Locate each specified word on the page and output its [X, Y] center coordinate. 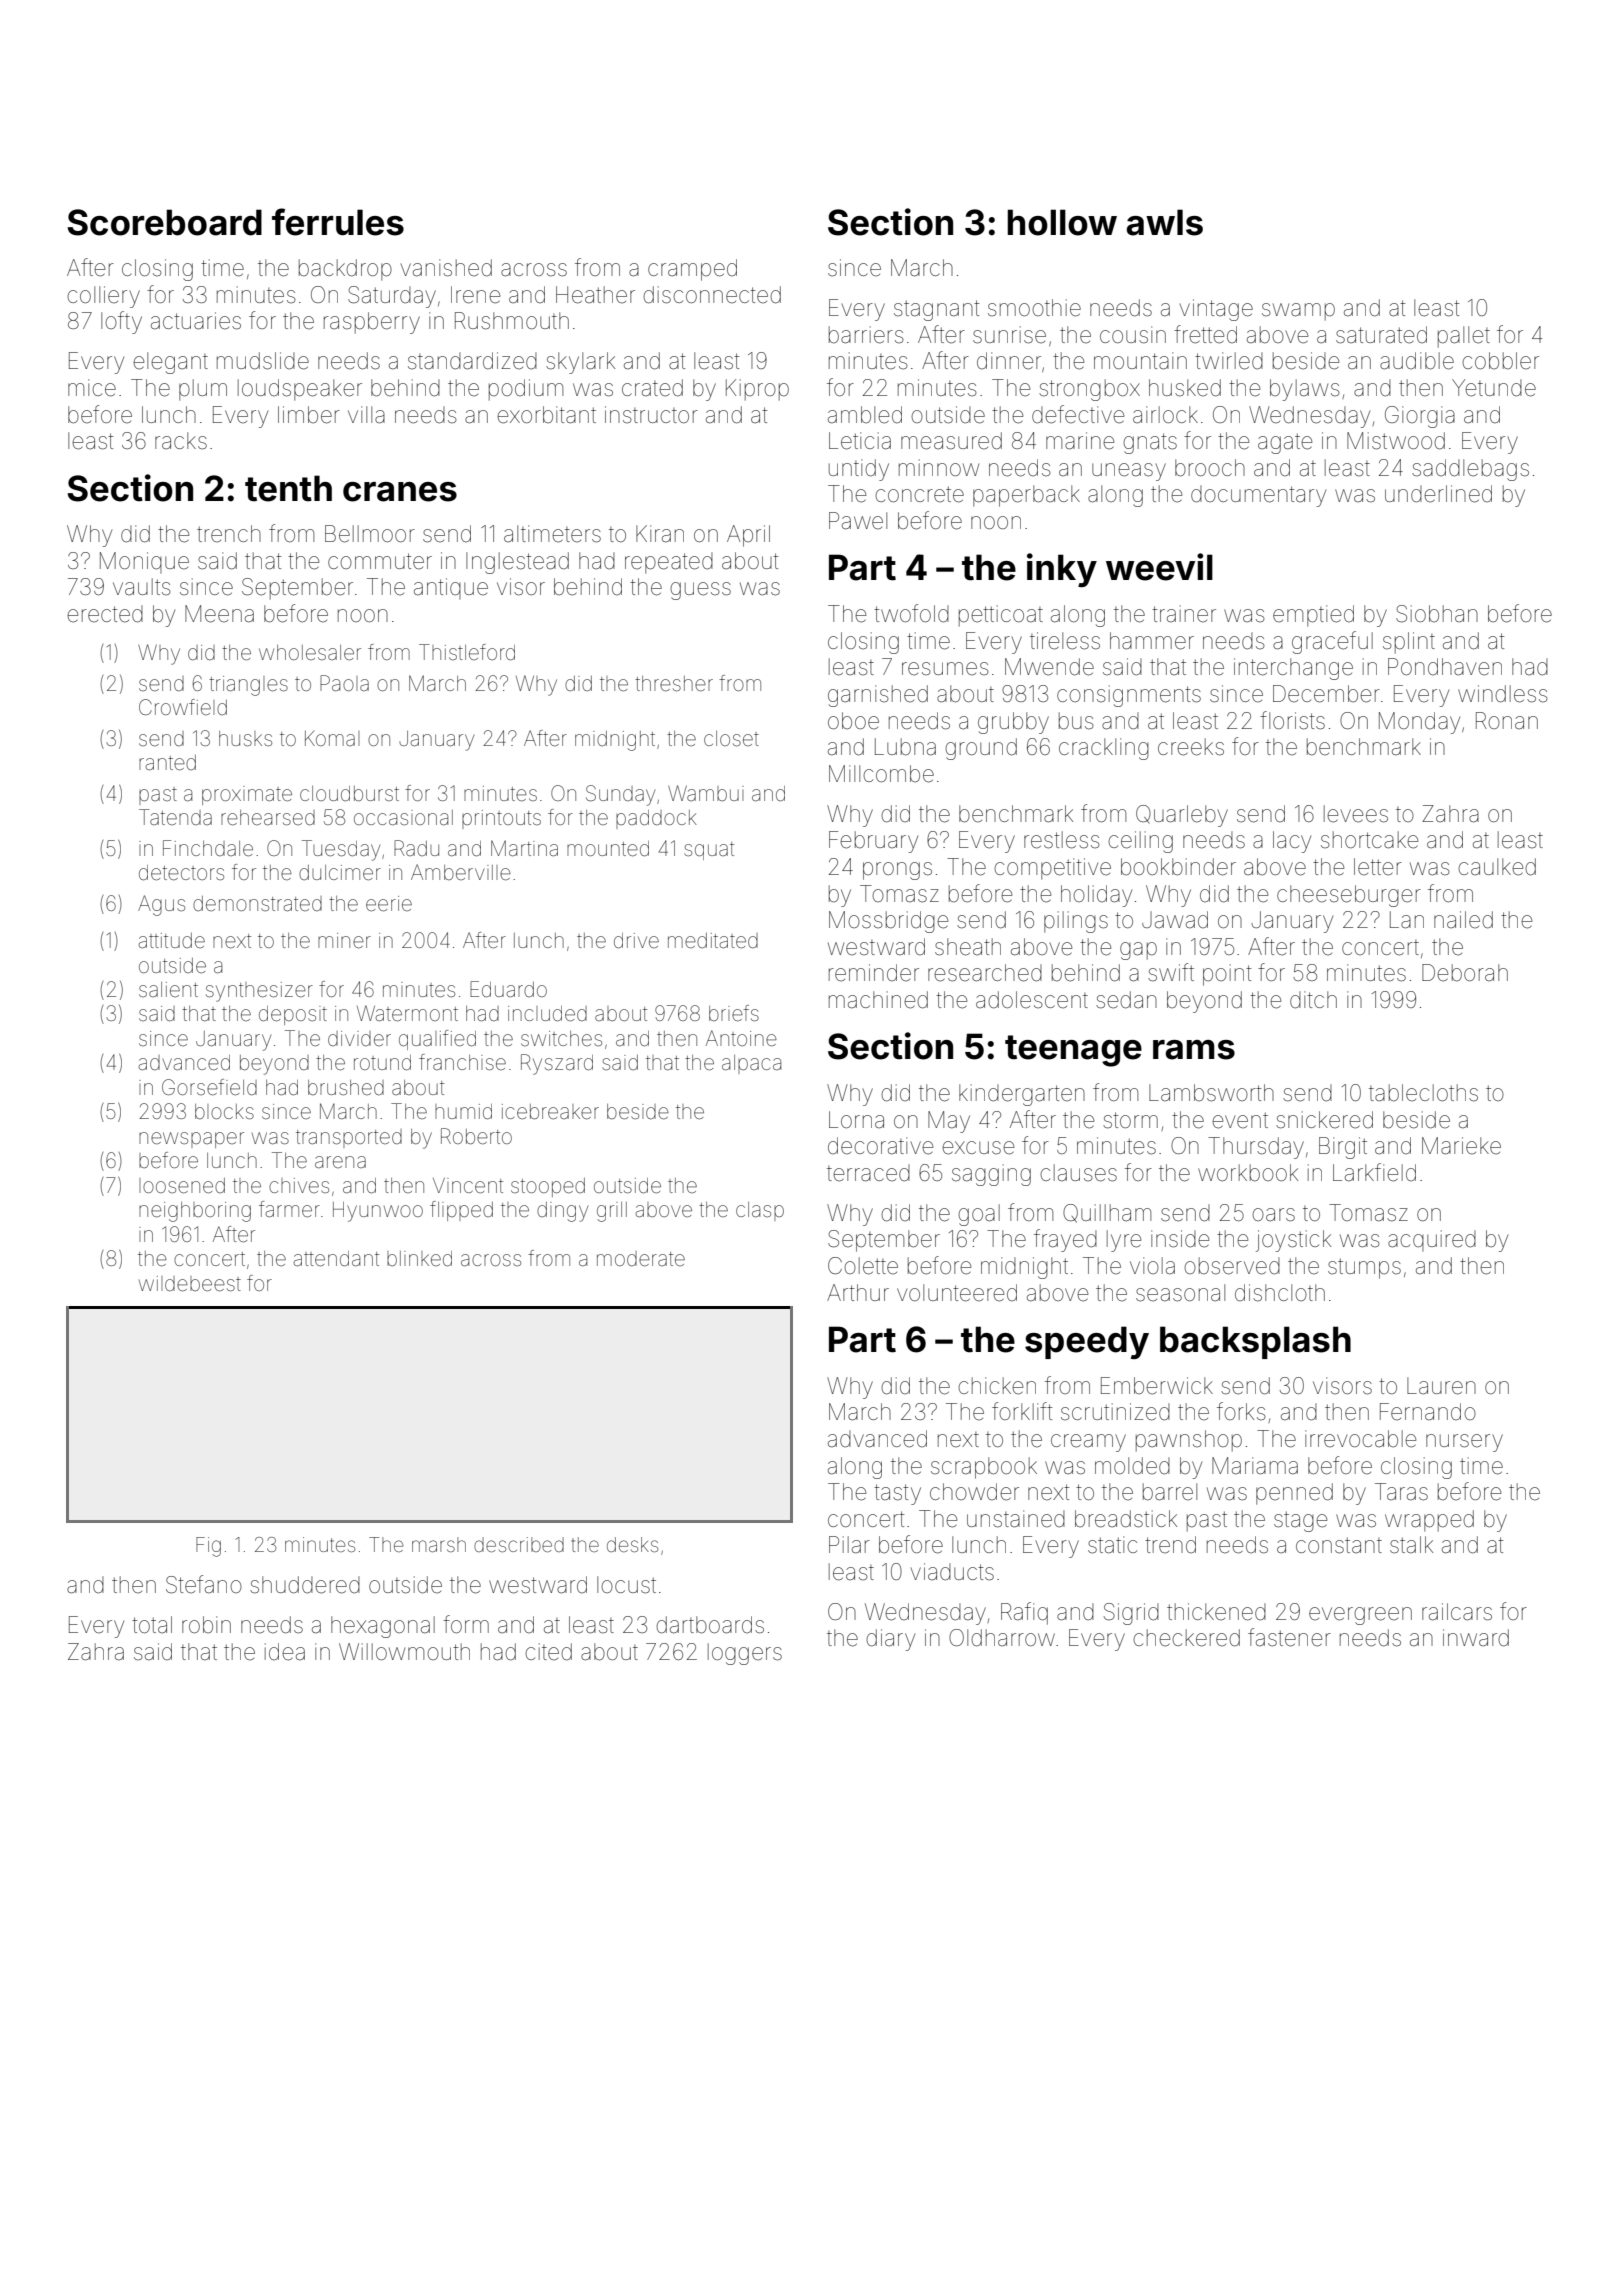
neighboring [195, 1212]
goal [979, 1215]
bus [1076, 721]
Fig [208, 1547]
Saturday [392, 297]
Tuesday [341, 850]
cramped [692, 270]
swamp [1298, 312]
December [1326, 694]
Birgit [1343, 1148]
